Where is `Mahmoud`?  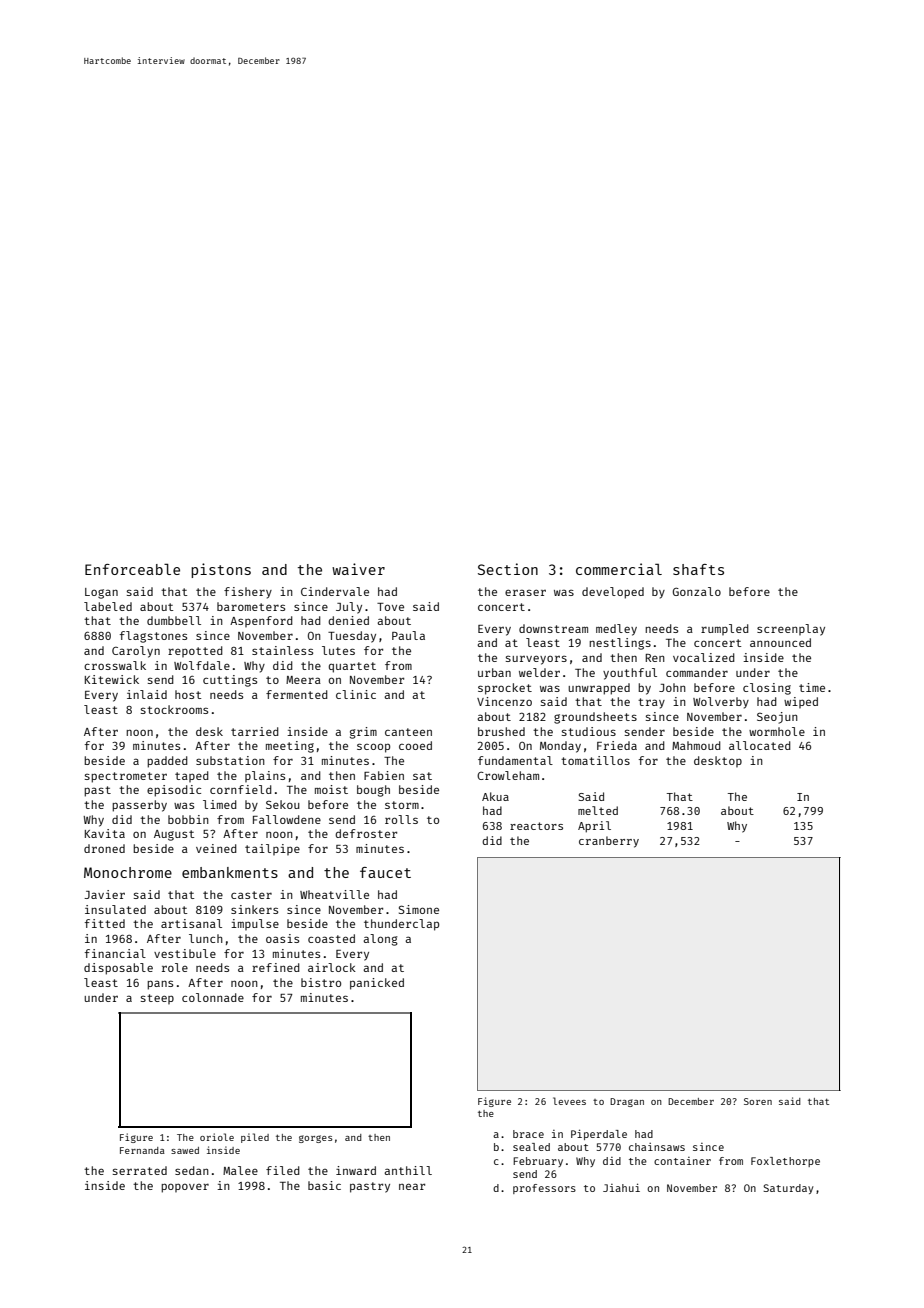 Mahmoud is located at coordinates (696, 745).
